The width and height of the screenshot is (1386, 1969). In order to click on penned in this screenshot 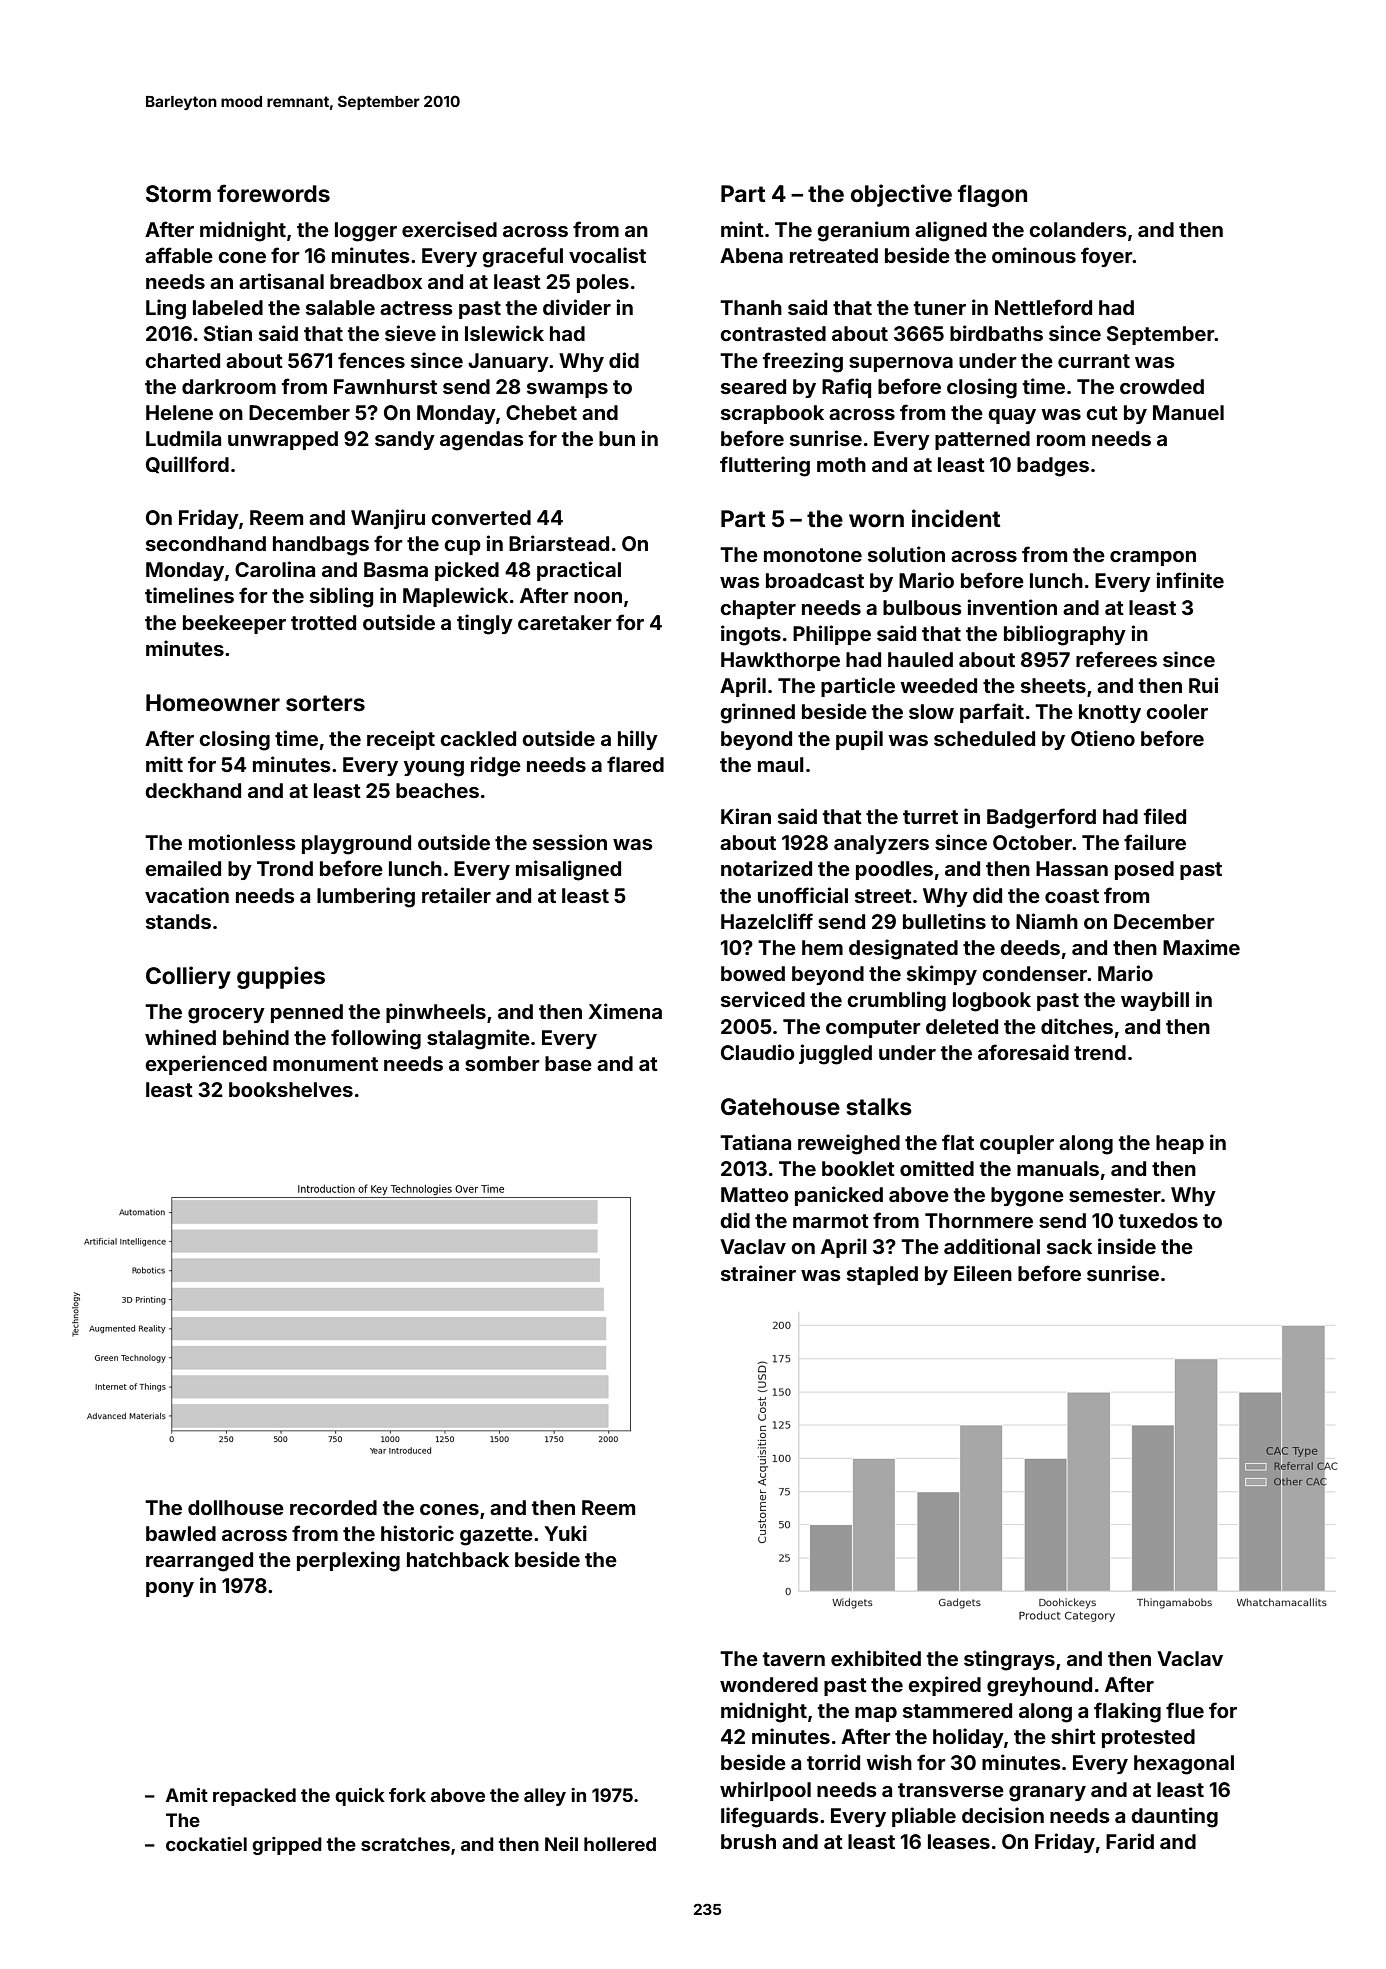, I will do `click(307, 1013)`.
